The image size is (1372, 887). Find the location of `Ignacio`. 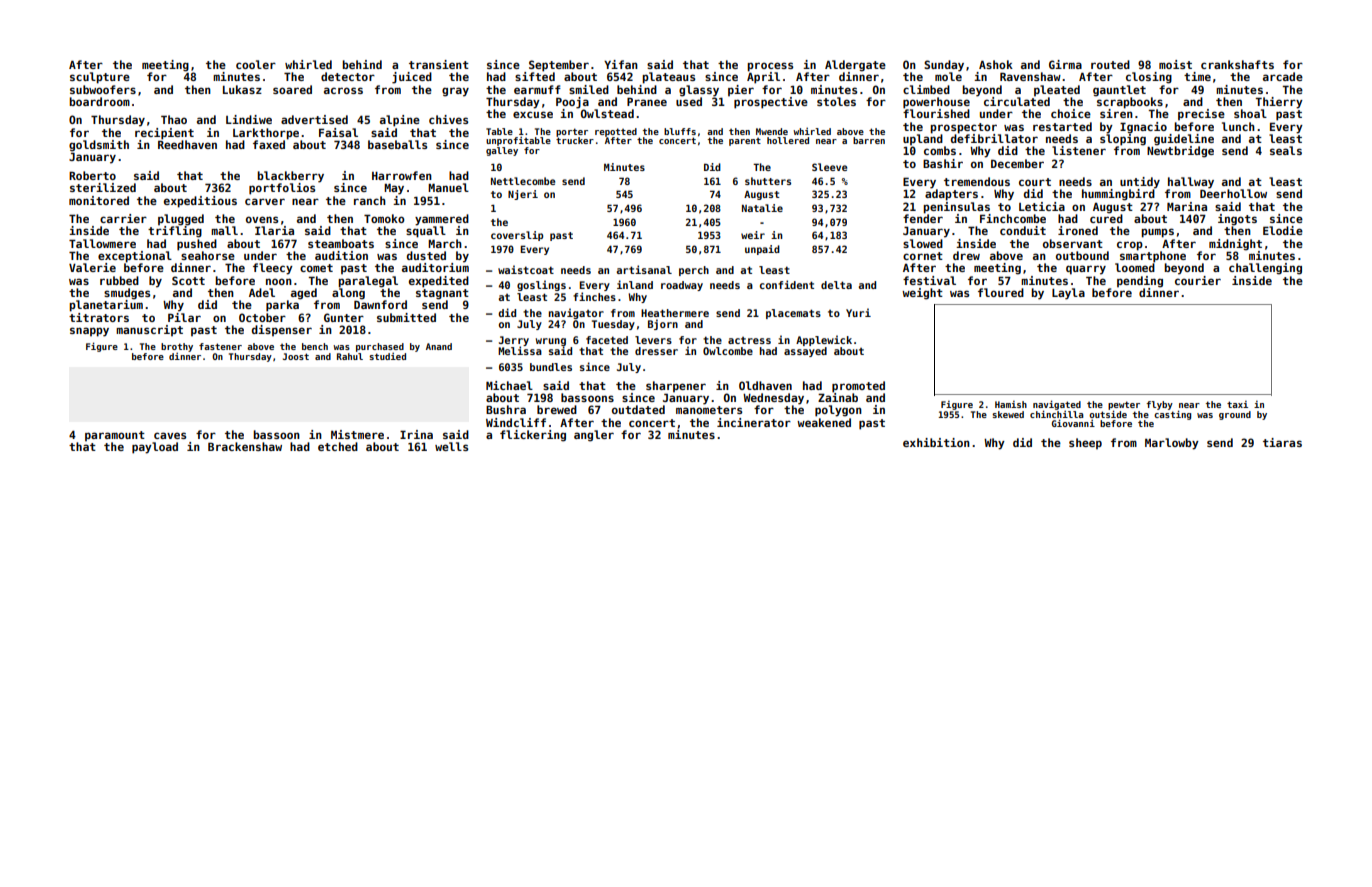

Ignacio is located at coordinates (1143, 127).
